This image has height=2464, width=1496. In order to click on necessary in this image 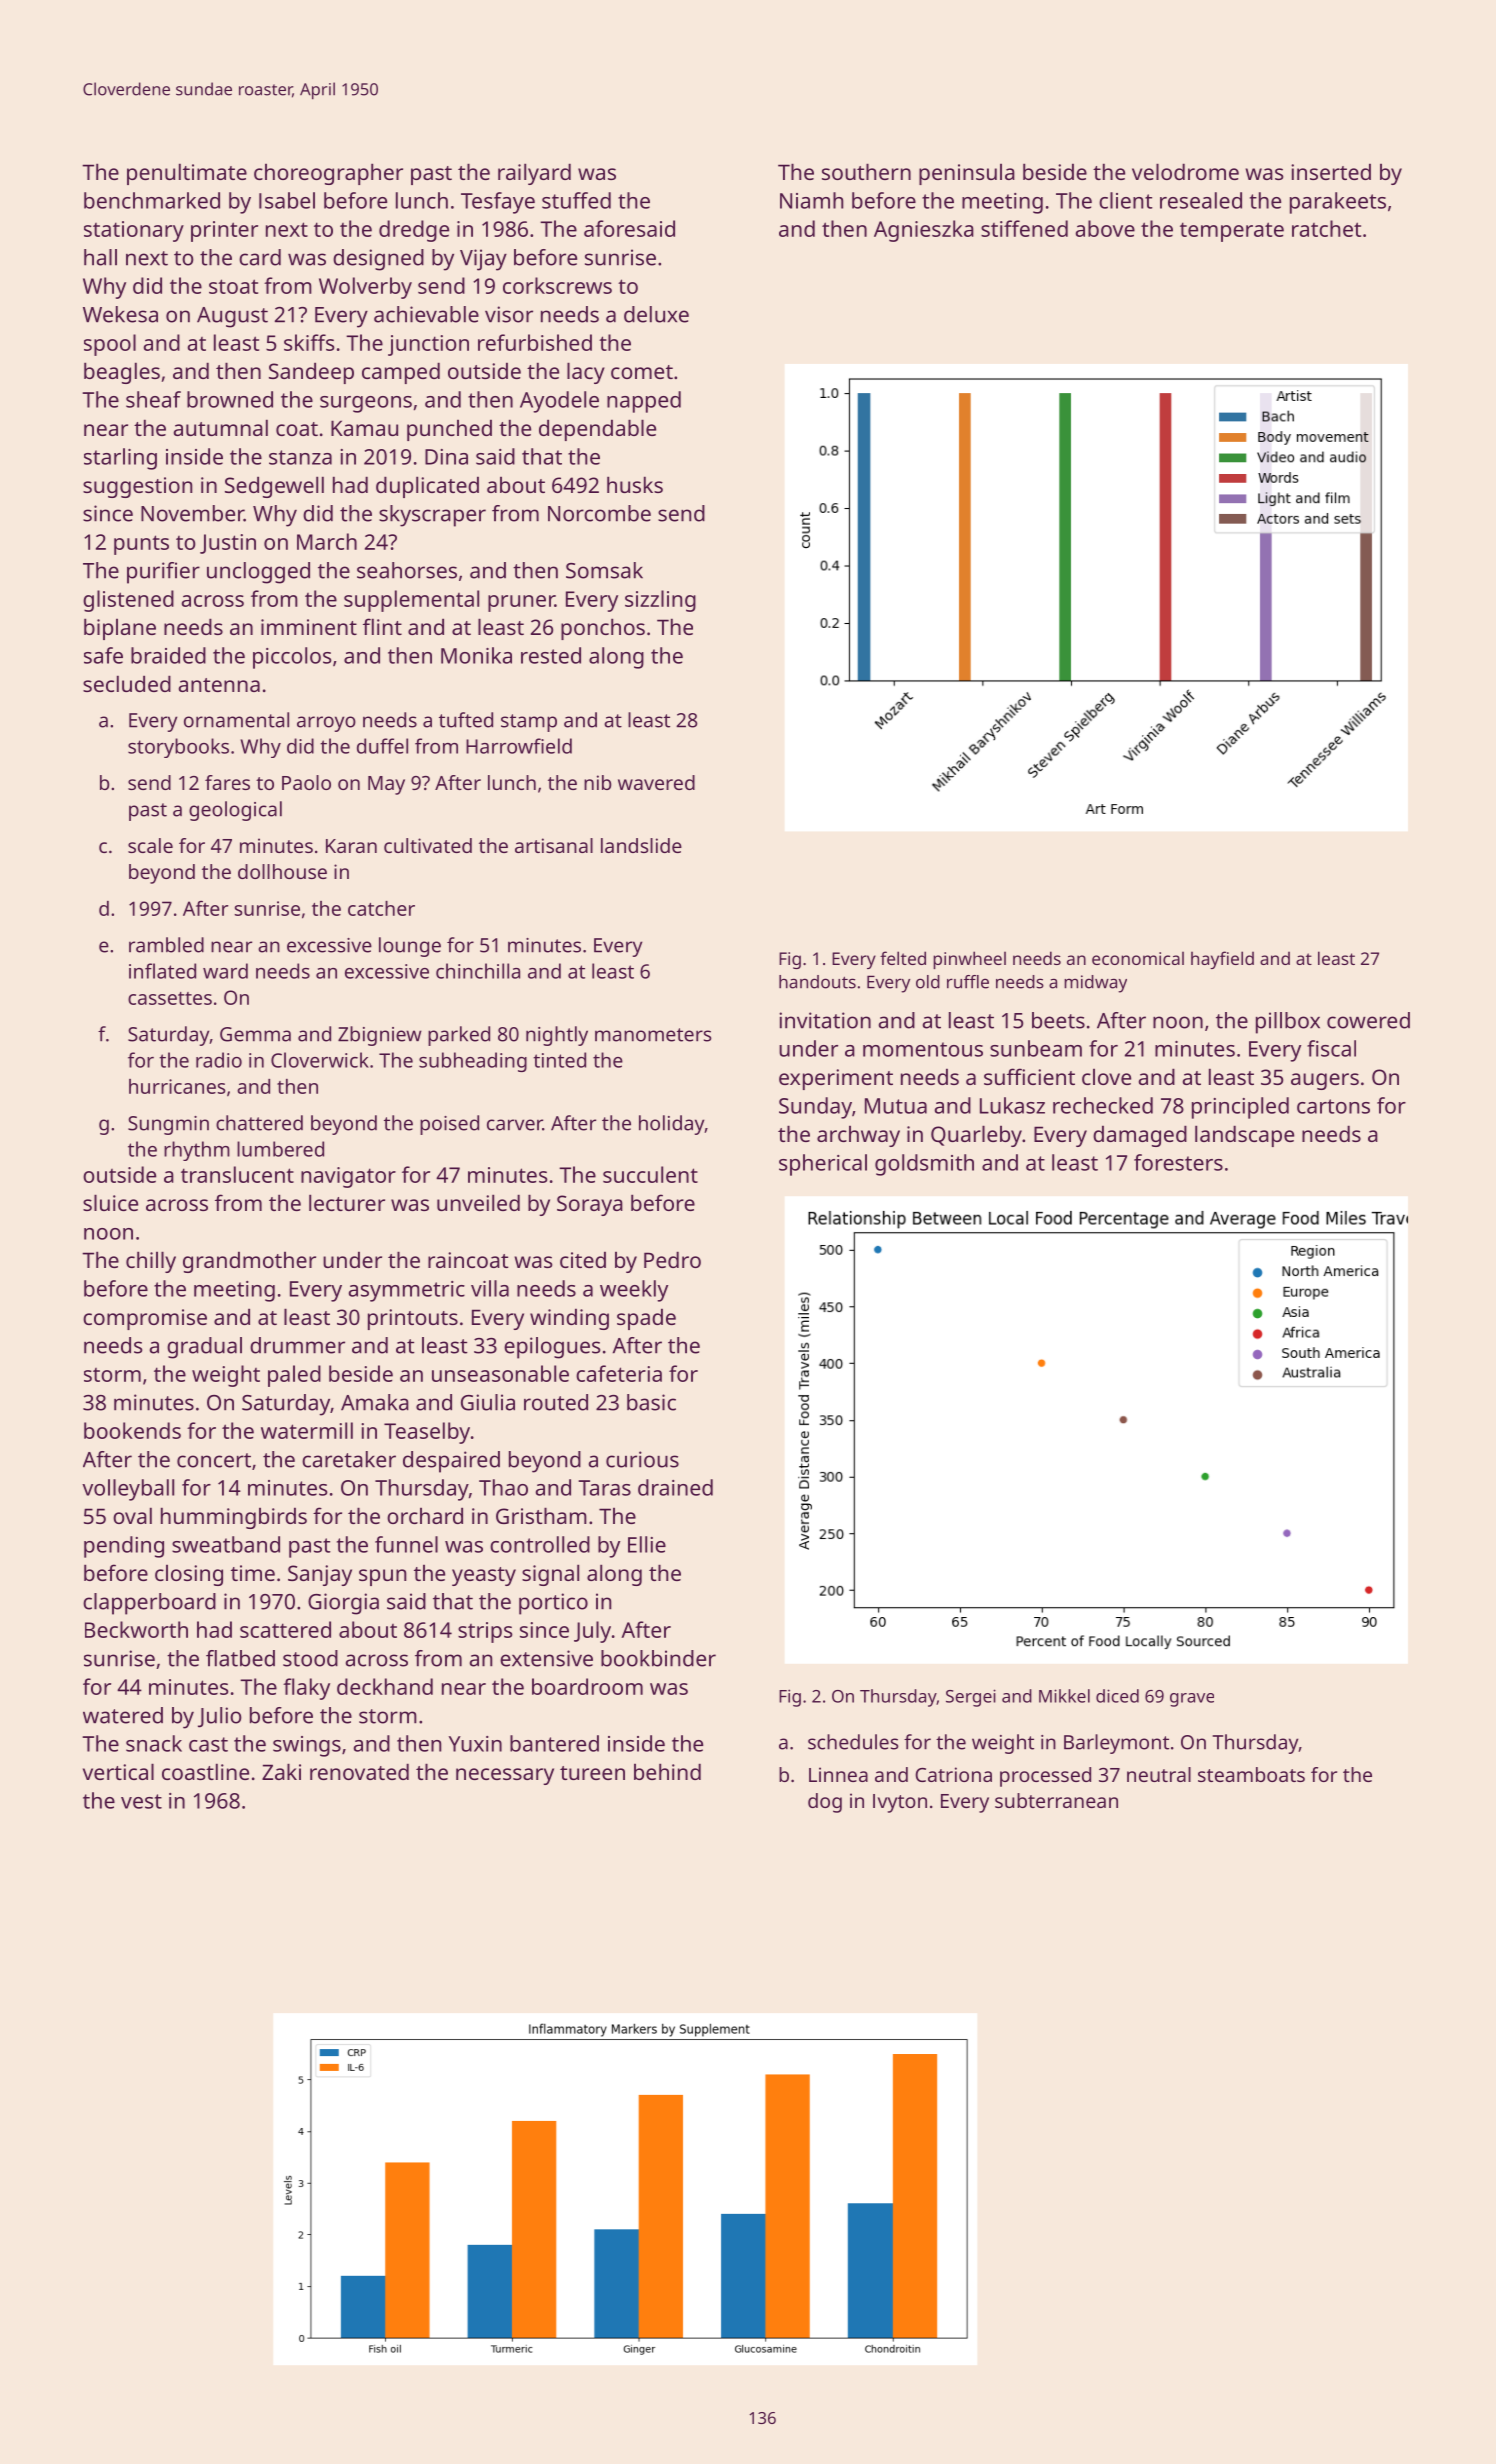, I will do `click(505, 1776)`.
